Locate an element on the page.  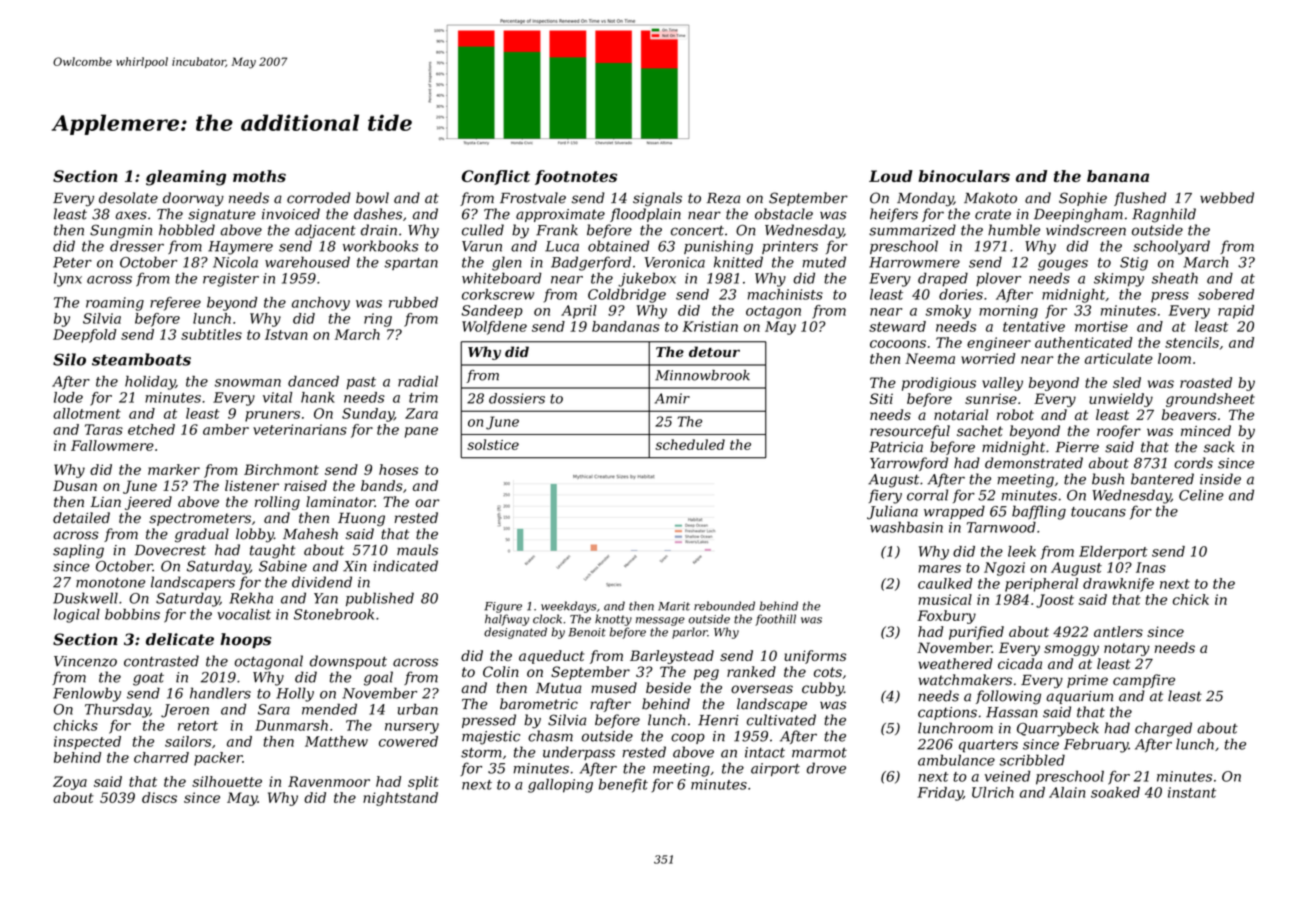
barometric is located at coordinates (539, 704).
